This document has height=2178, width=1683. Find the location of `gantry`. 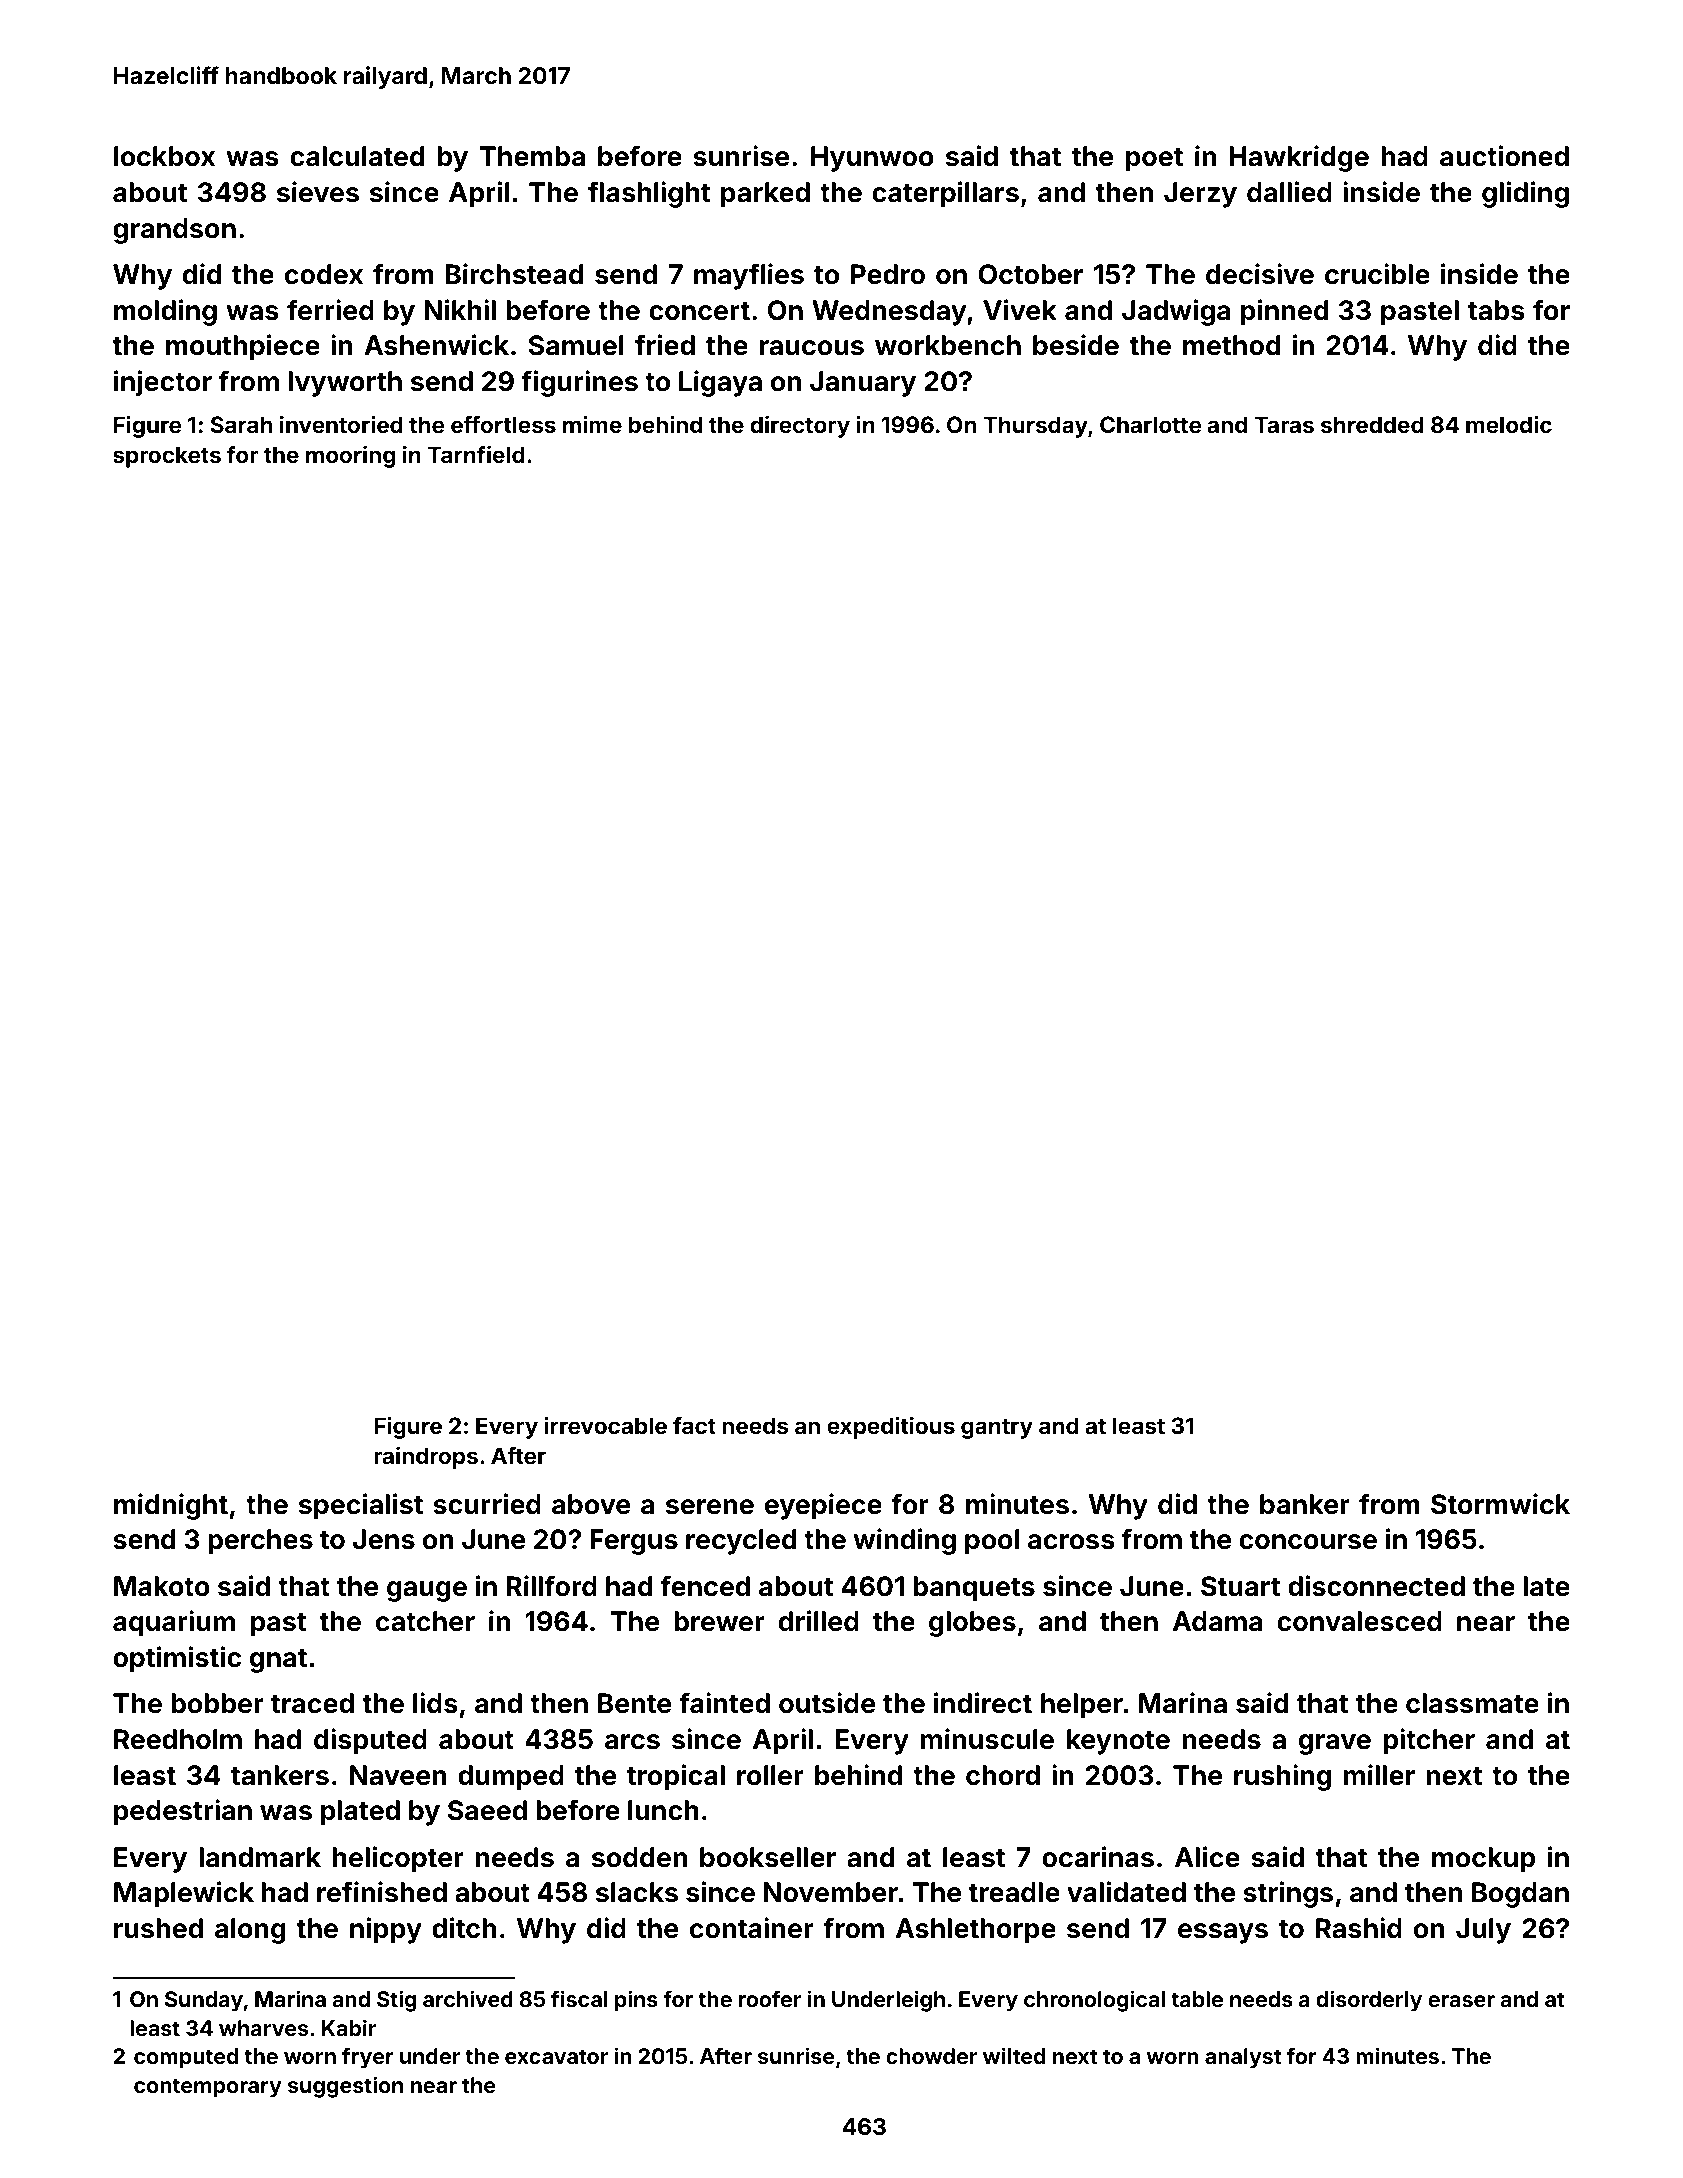

gantry is located at coordinates (997, 1429).
